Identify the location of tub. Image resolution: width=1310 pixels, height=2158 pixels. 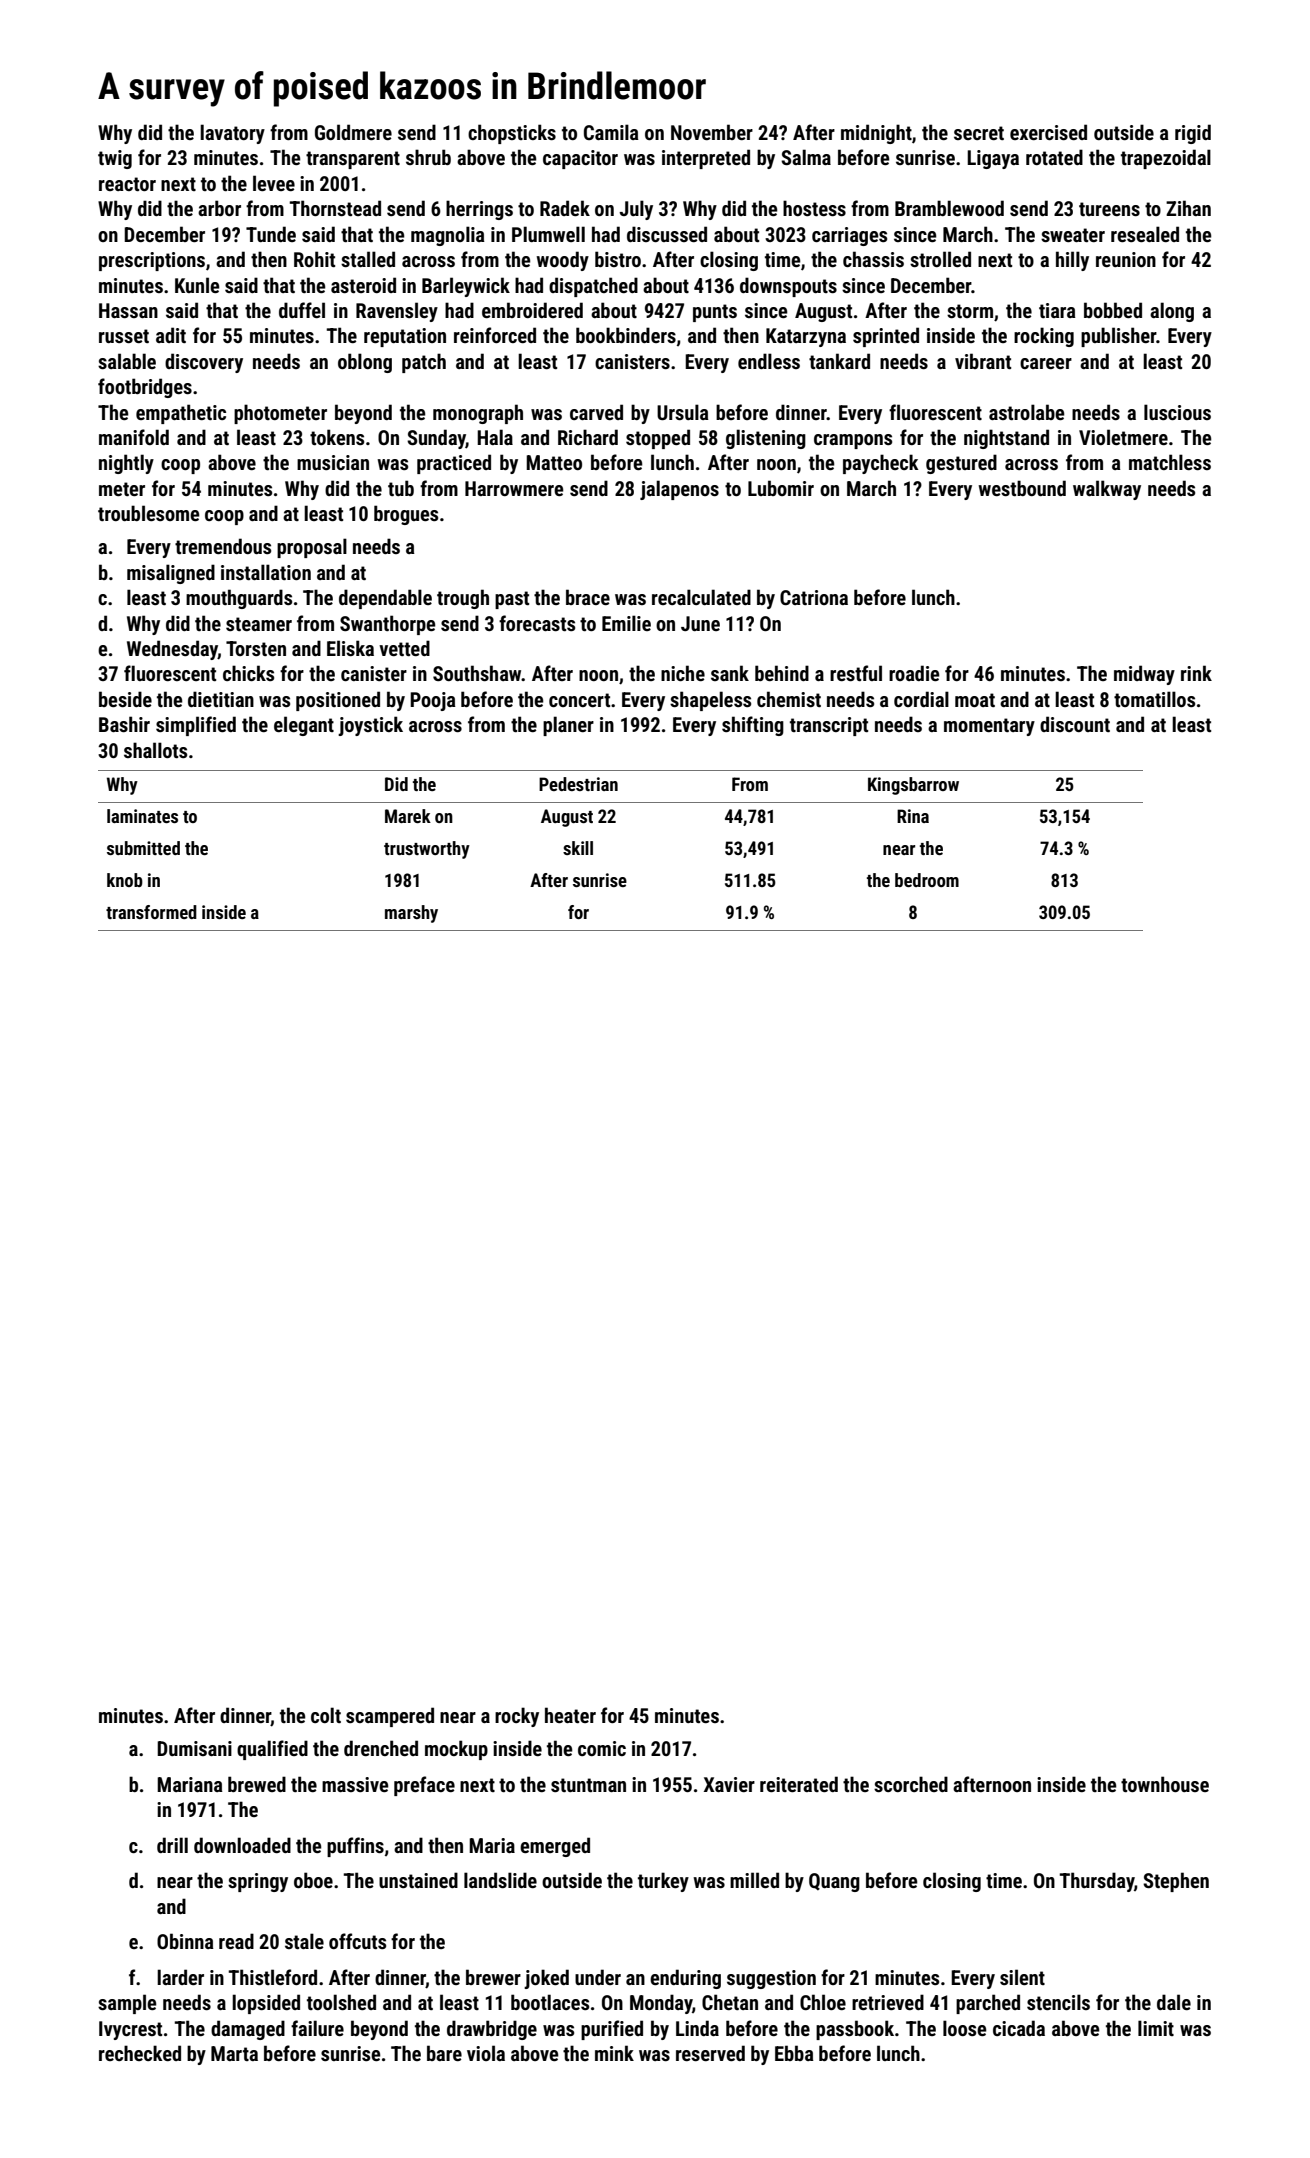
(401, 488).
